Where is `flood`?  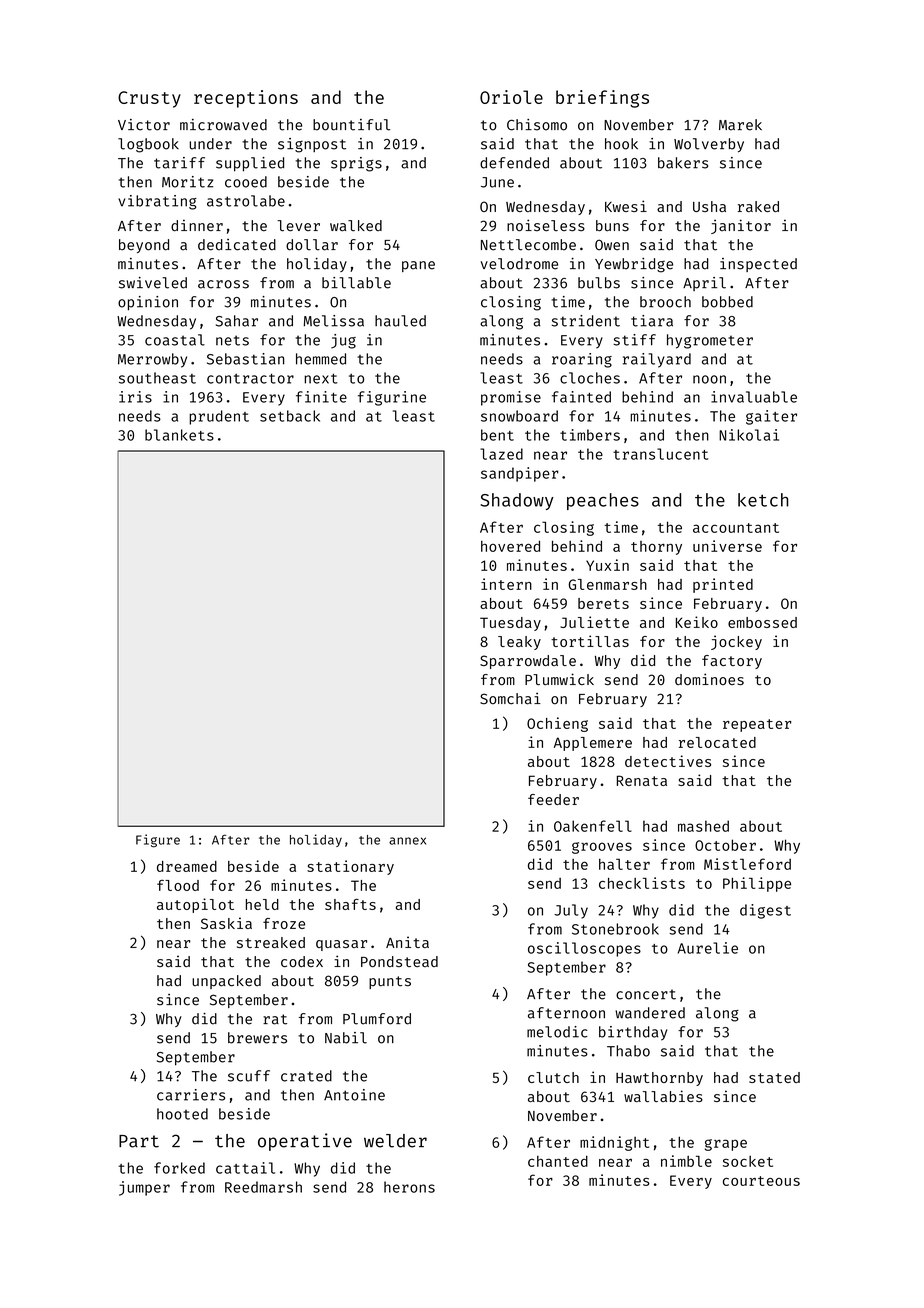 flood is located at coordinates (178, 885).
